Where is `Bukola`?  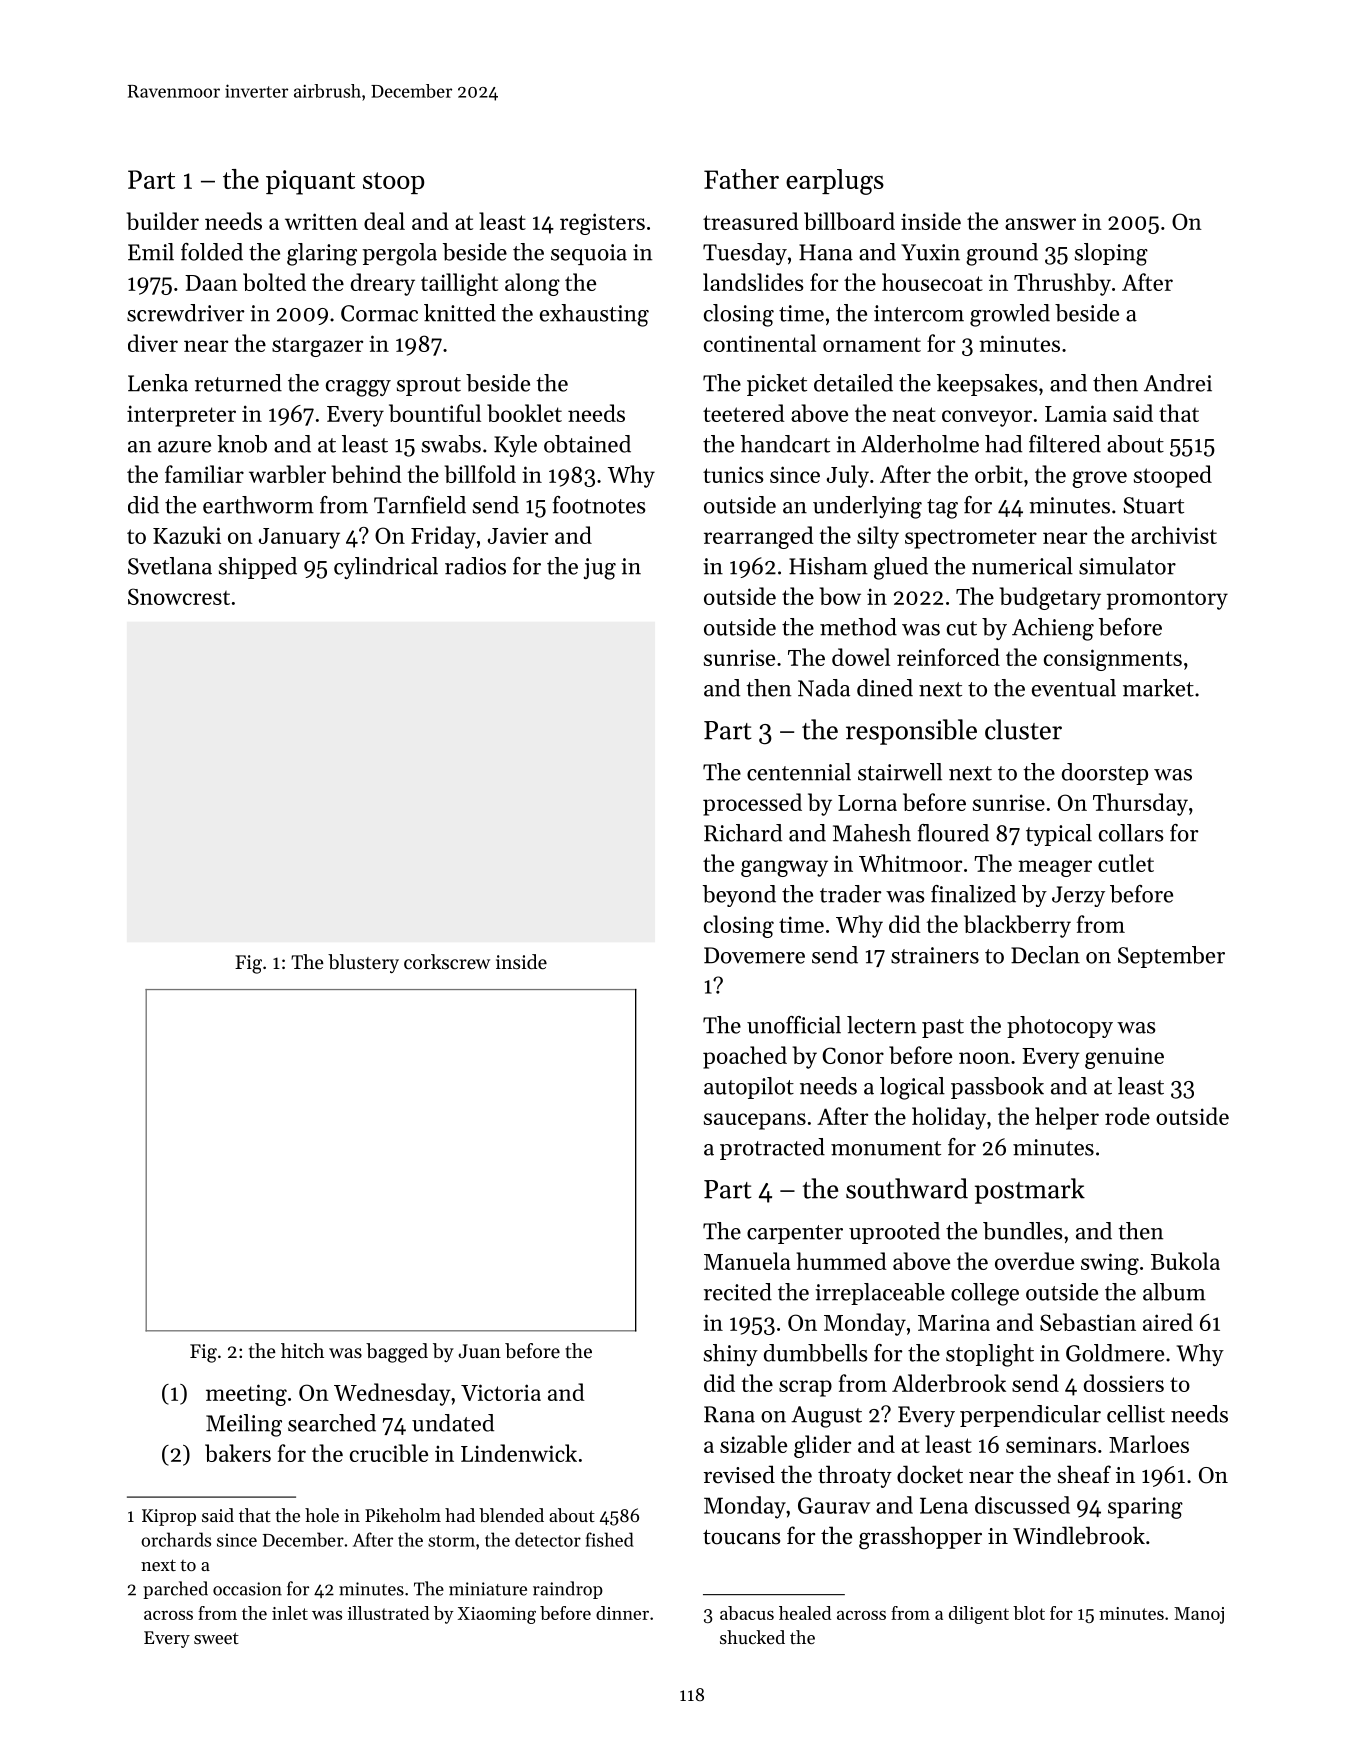 Bukola is located at coordinates (1185, 1261).
